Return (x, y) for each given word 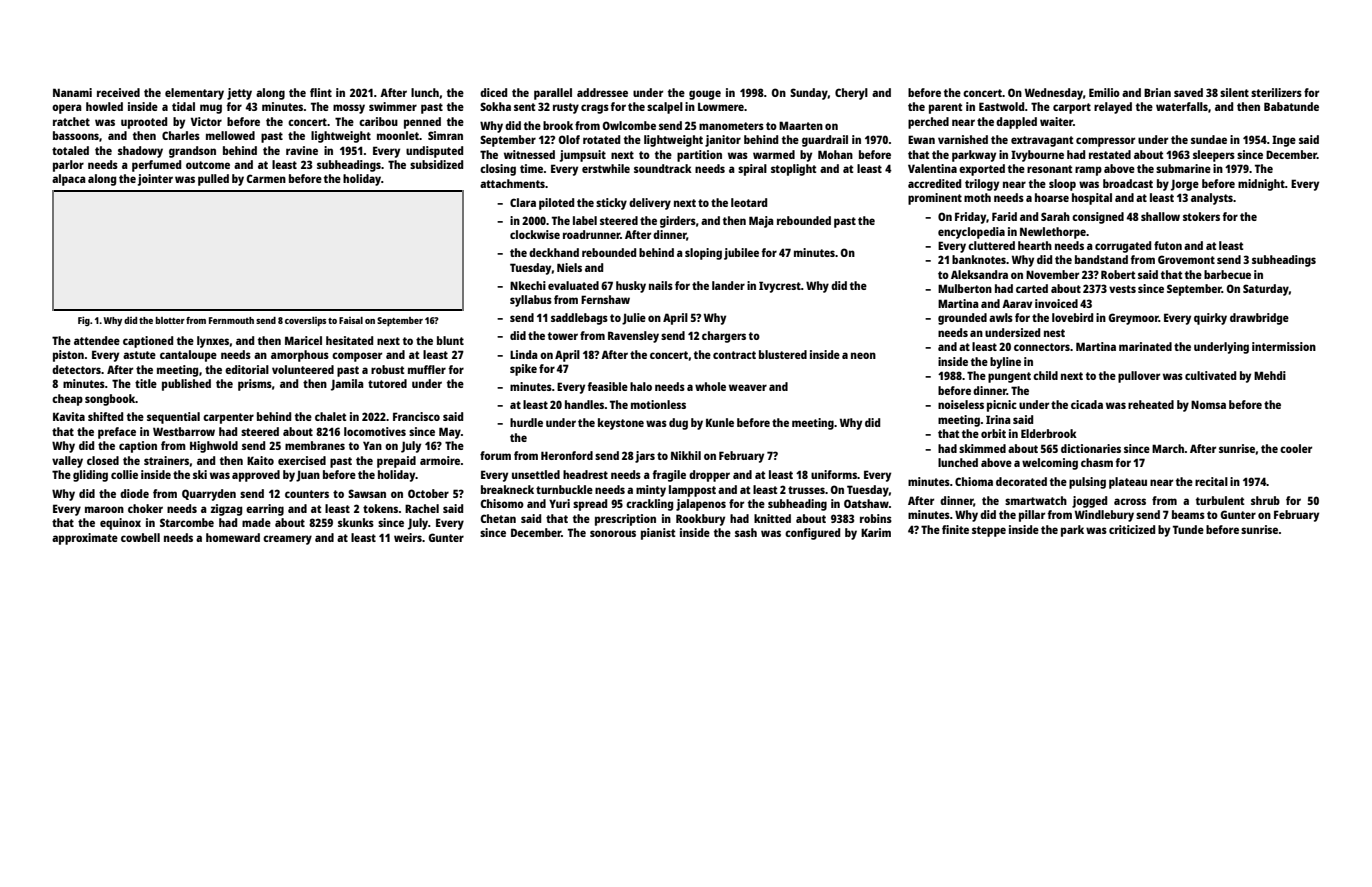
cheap (67, 400)
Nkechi (528, 285)
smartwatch (1036, 500)
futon (1168, 245)
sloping (703, 254)
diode (134, 493)
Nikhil (686, 455)
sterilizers (1276, 92)
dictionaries (1091, 448)
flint (321, 92)
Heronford (567, 455)
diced (493, 92)
